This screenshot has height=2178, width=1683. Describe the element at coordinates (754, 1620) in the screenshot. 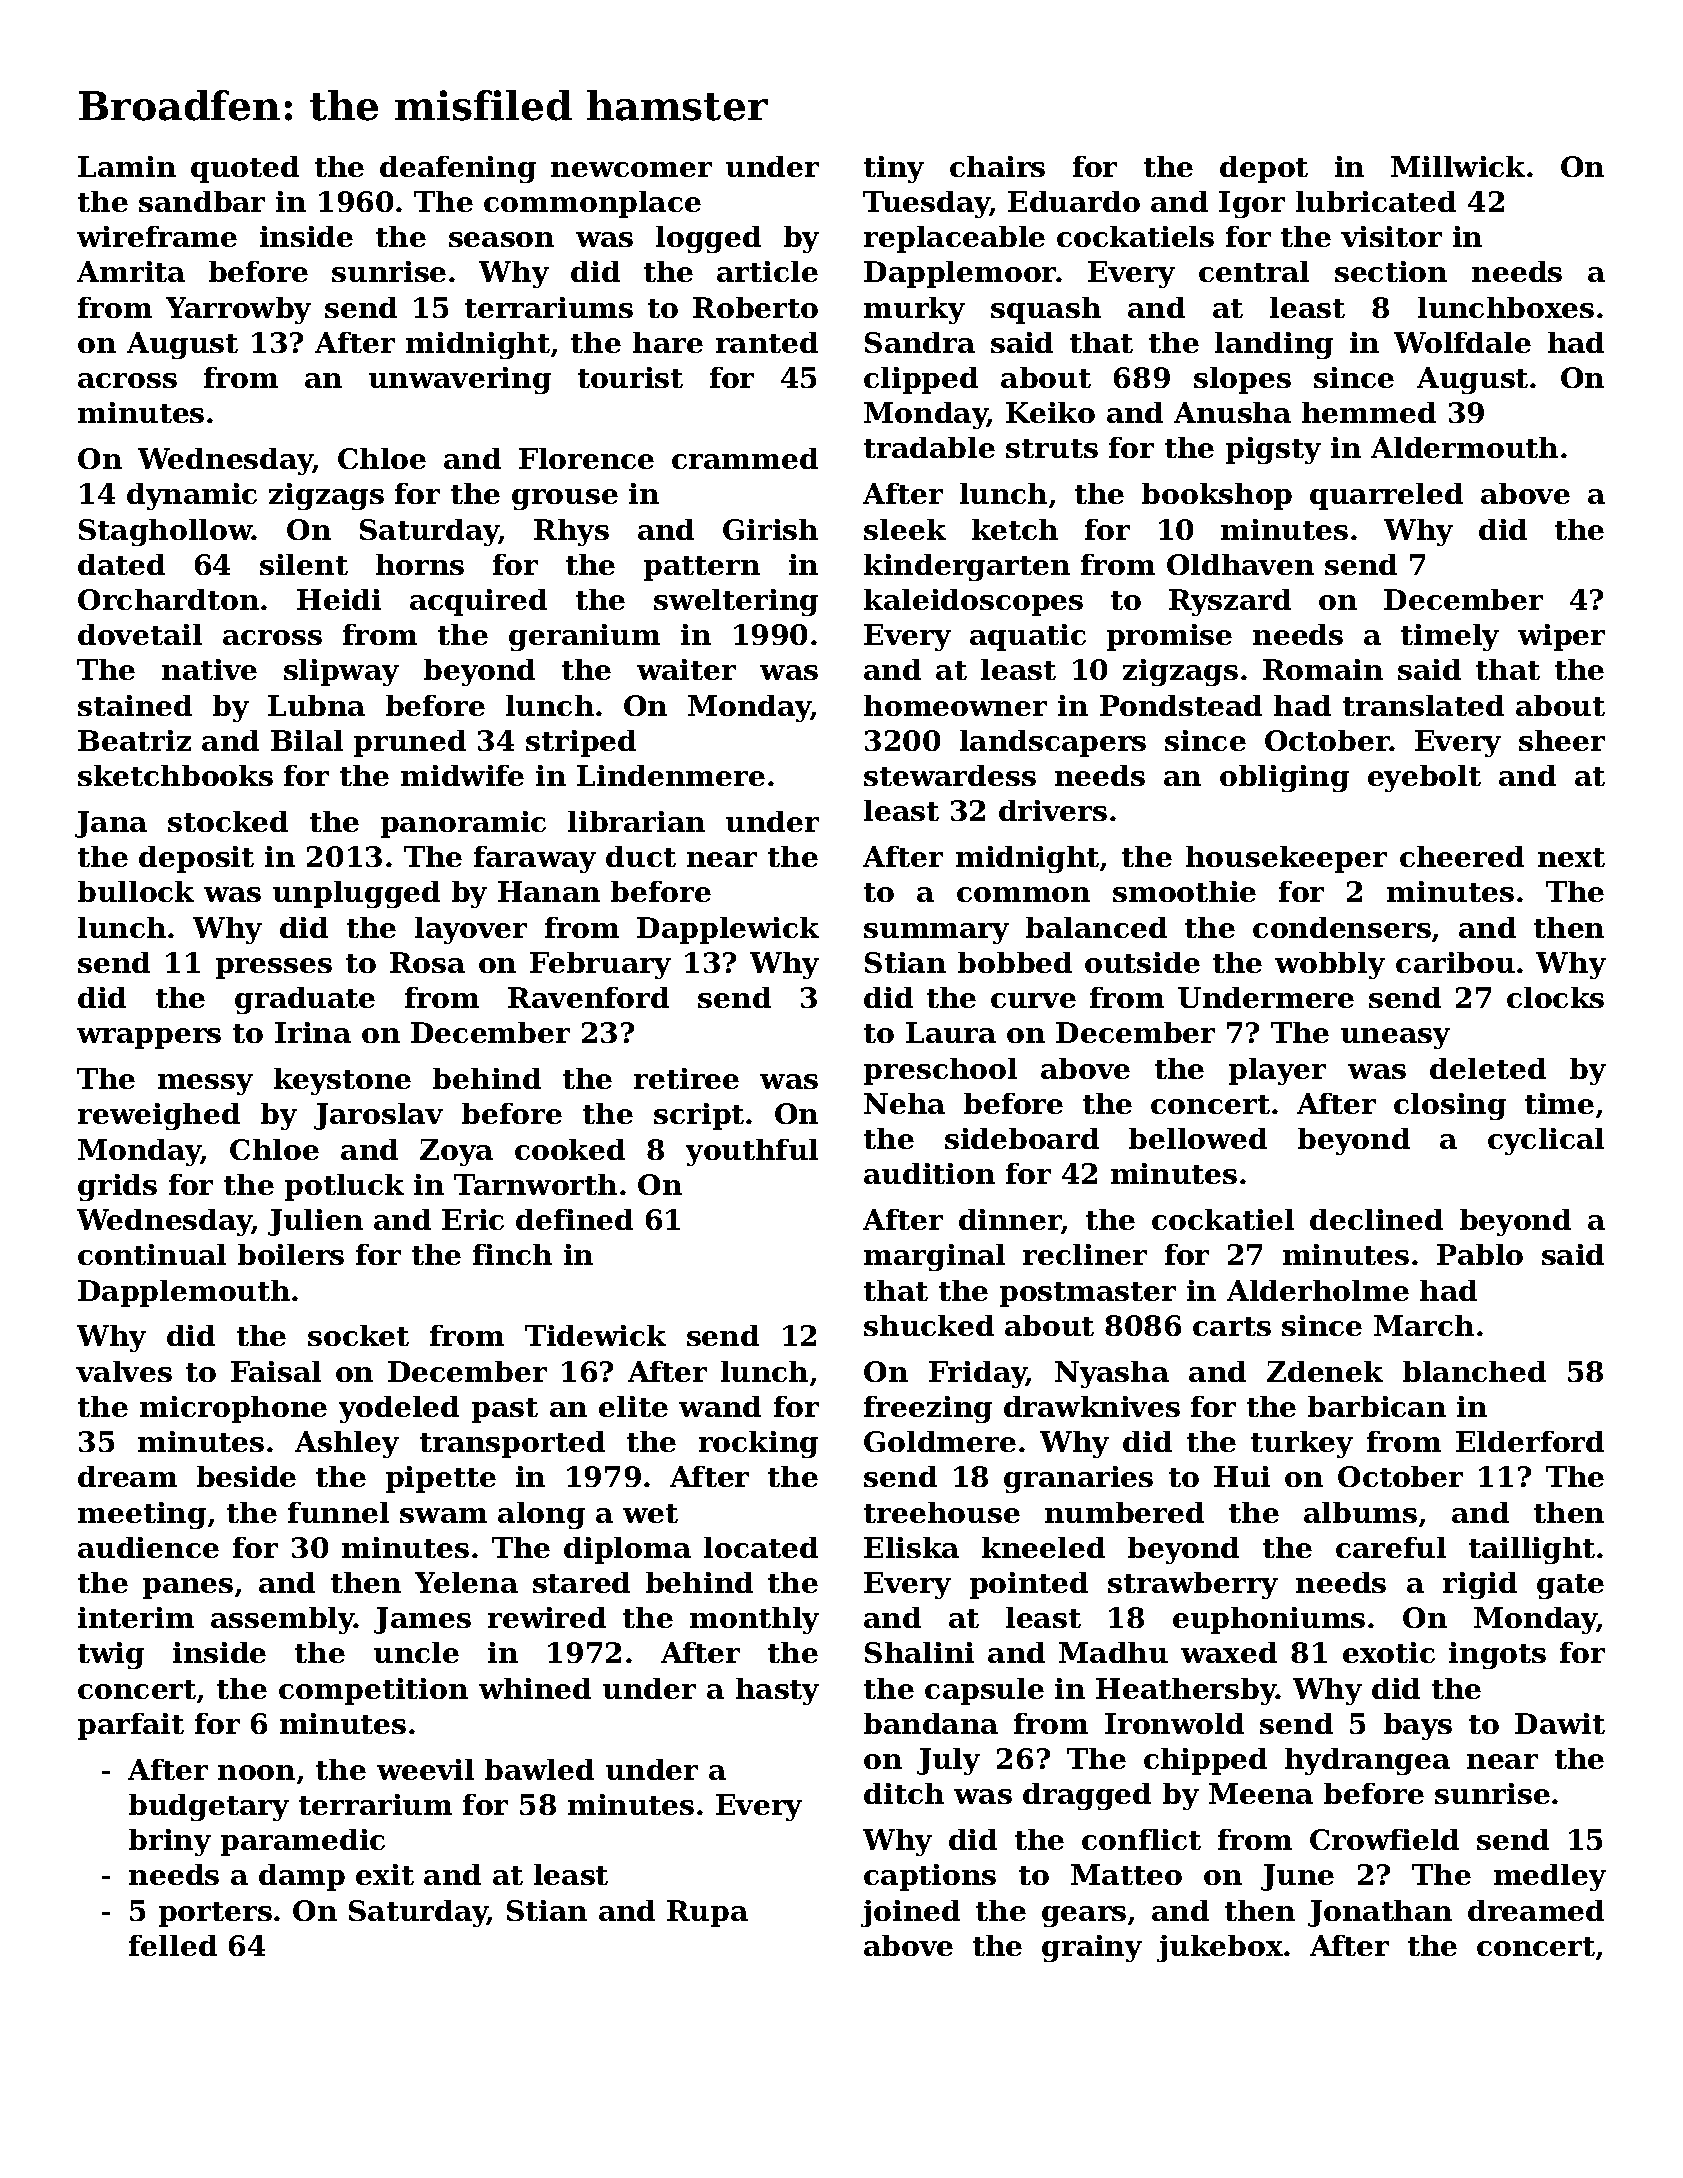

I see `monthly` at that location.
